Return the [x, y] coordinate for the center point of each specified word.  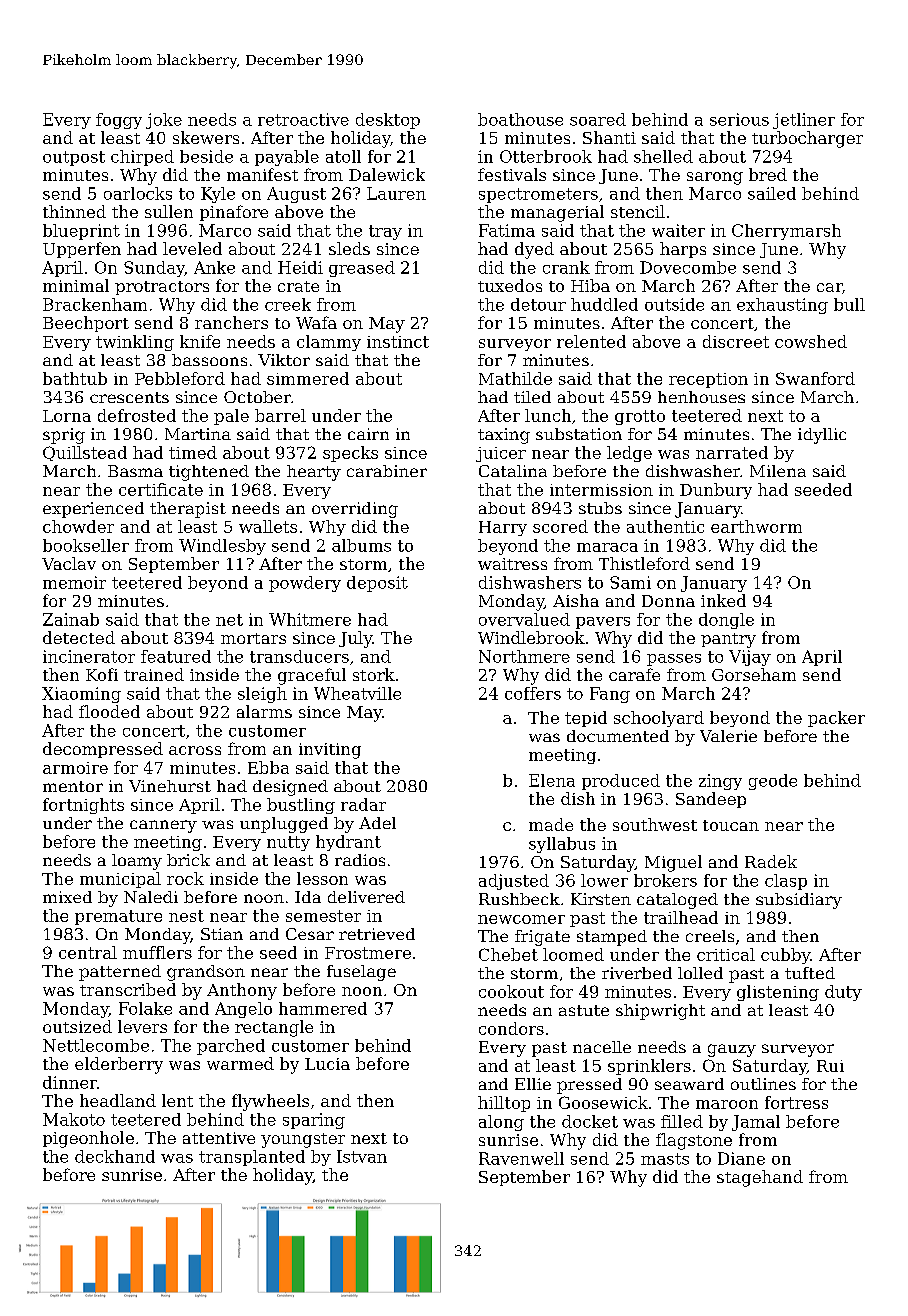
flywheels [270, 1102]
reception [708, 380]
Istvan [362, 1156]
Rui [830, 1066]
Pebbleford [180, 378]
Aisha [576, 600]
